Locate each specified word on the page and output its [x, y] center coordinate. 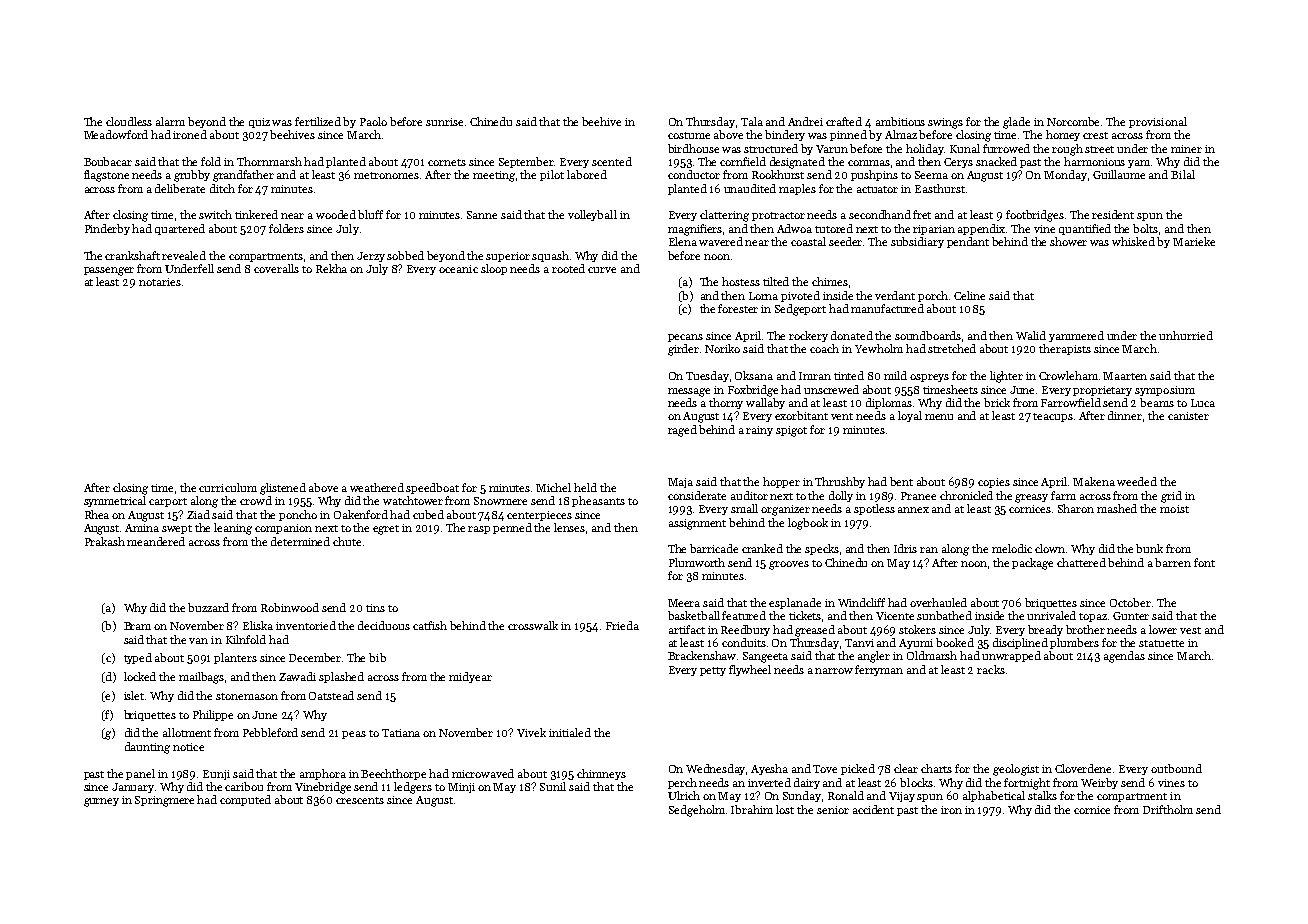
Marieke [1194, 241]
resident [1113, 214]
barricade [714, 548]
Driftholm [1168, 809]
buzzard [208, 607]
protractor [778, 216]
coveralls [276, 268]
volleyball [592, 215]
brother [1085, 629]
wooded [336, 214]
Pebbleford [270, 732]
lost [785, 809]
